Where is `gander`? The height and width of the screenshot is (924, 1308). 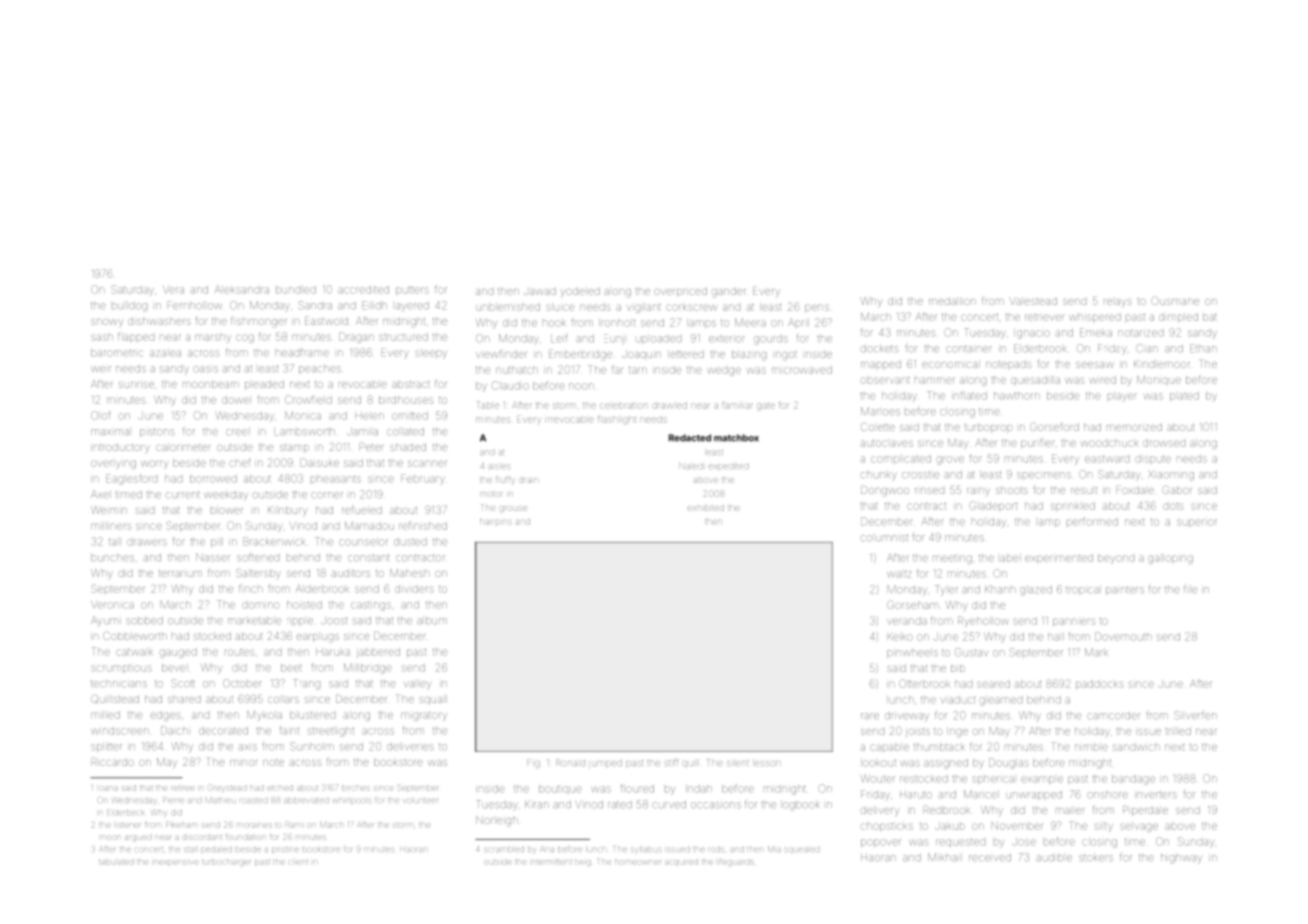
gander is located at coordinates (728, 292).
